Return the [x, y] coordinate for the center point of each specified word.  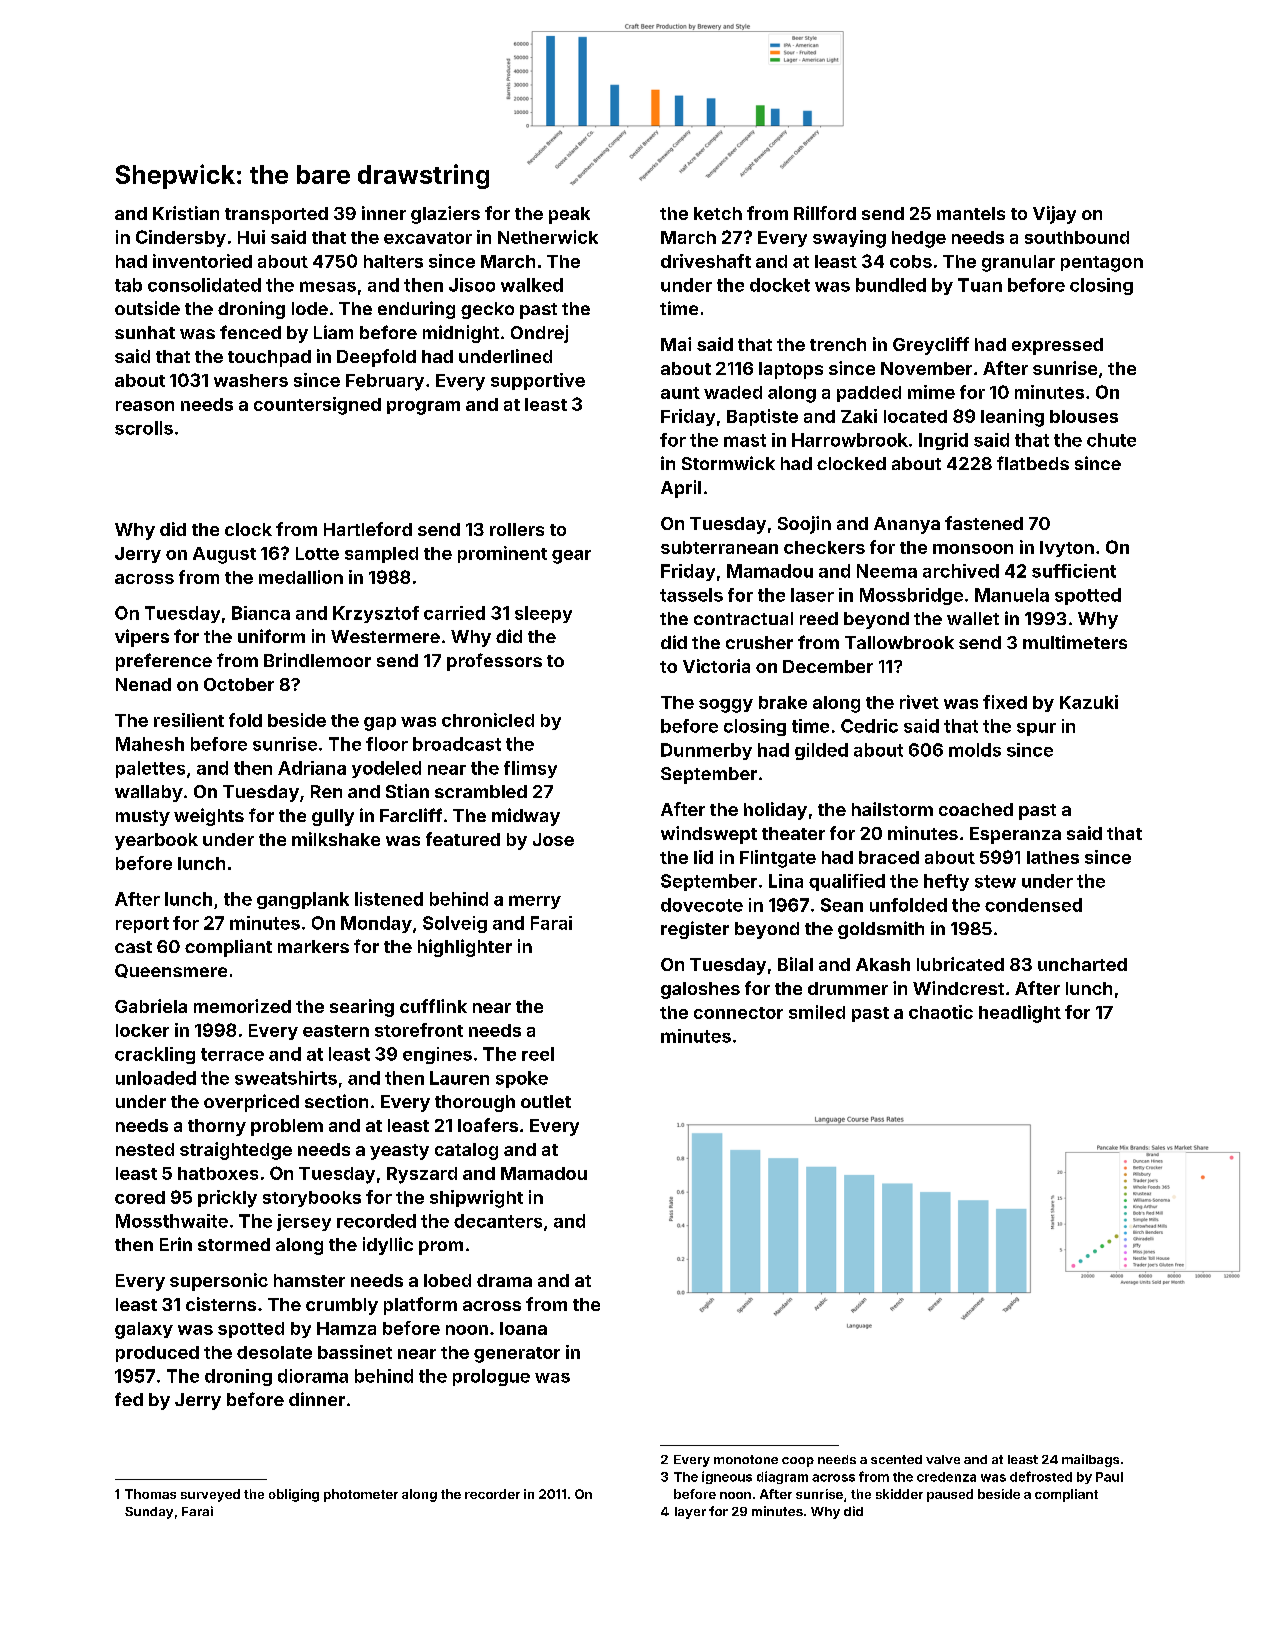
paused [950, 1495]
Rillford [825, 213]
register [695, 930]
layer [690, 1513]
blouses [1084, 416]
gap [380, 724]
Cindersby [181, 238]
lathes [1053, 857]
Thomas [150, 1494]
